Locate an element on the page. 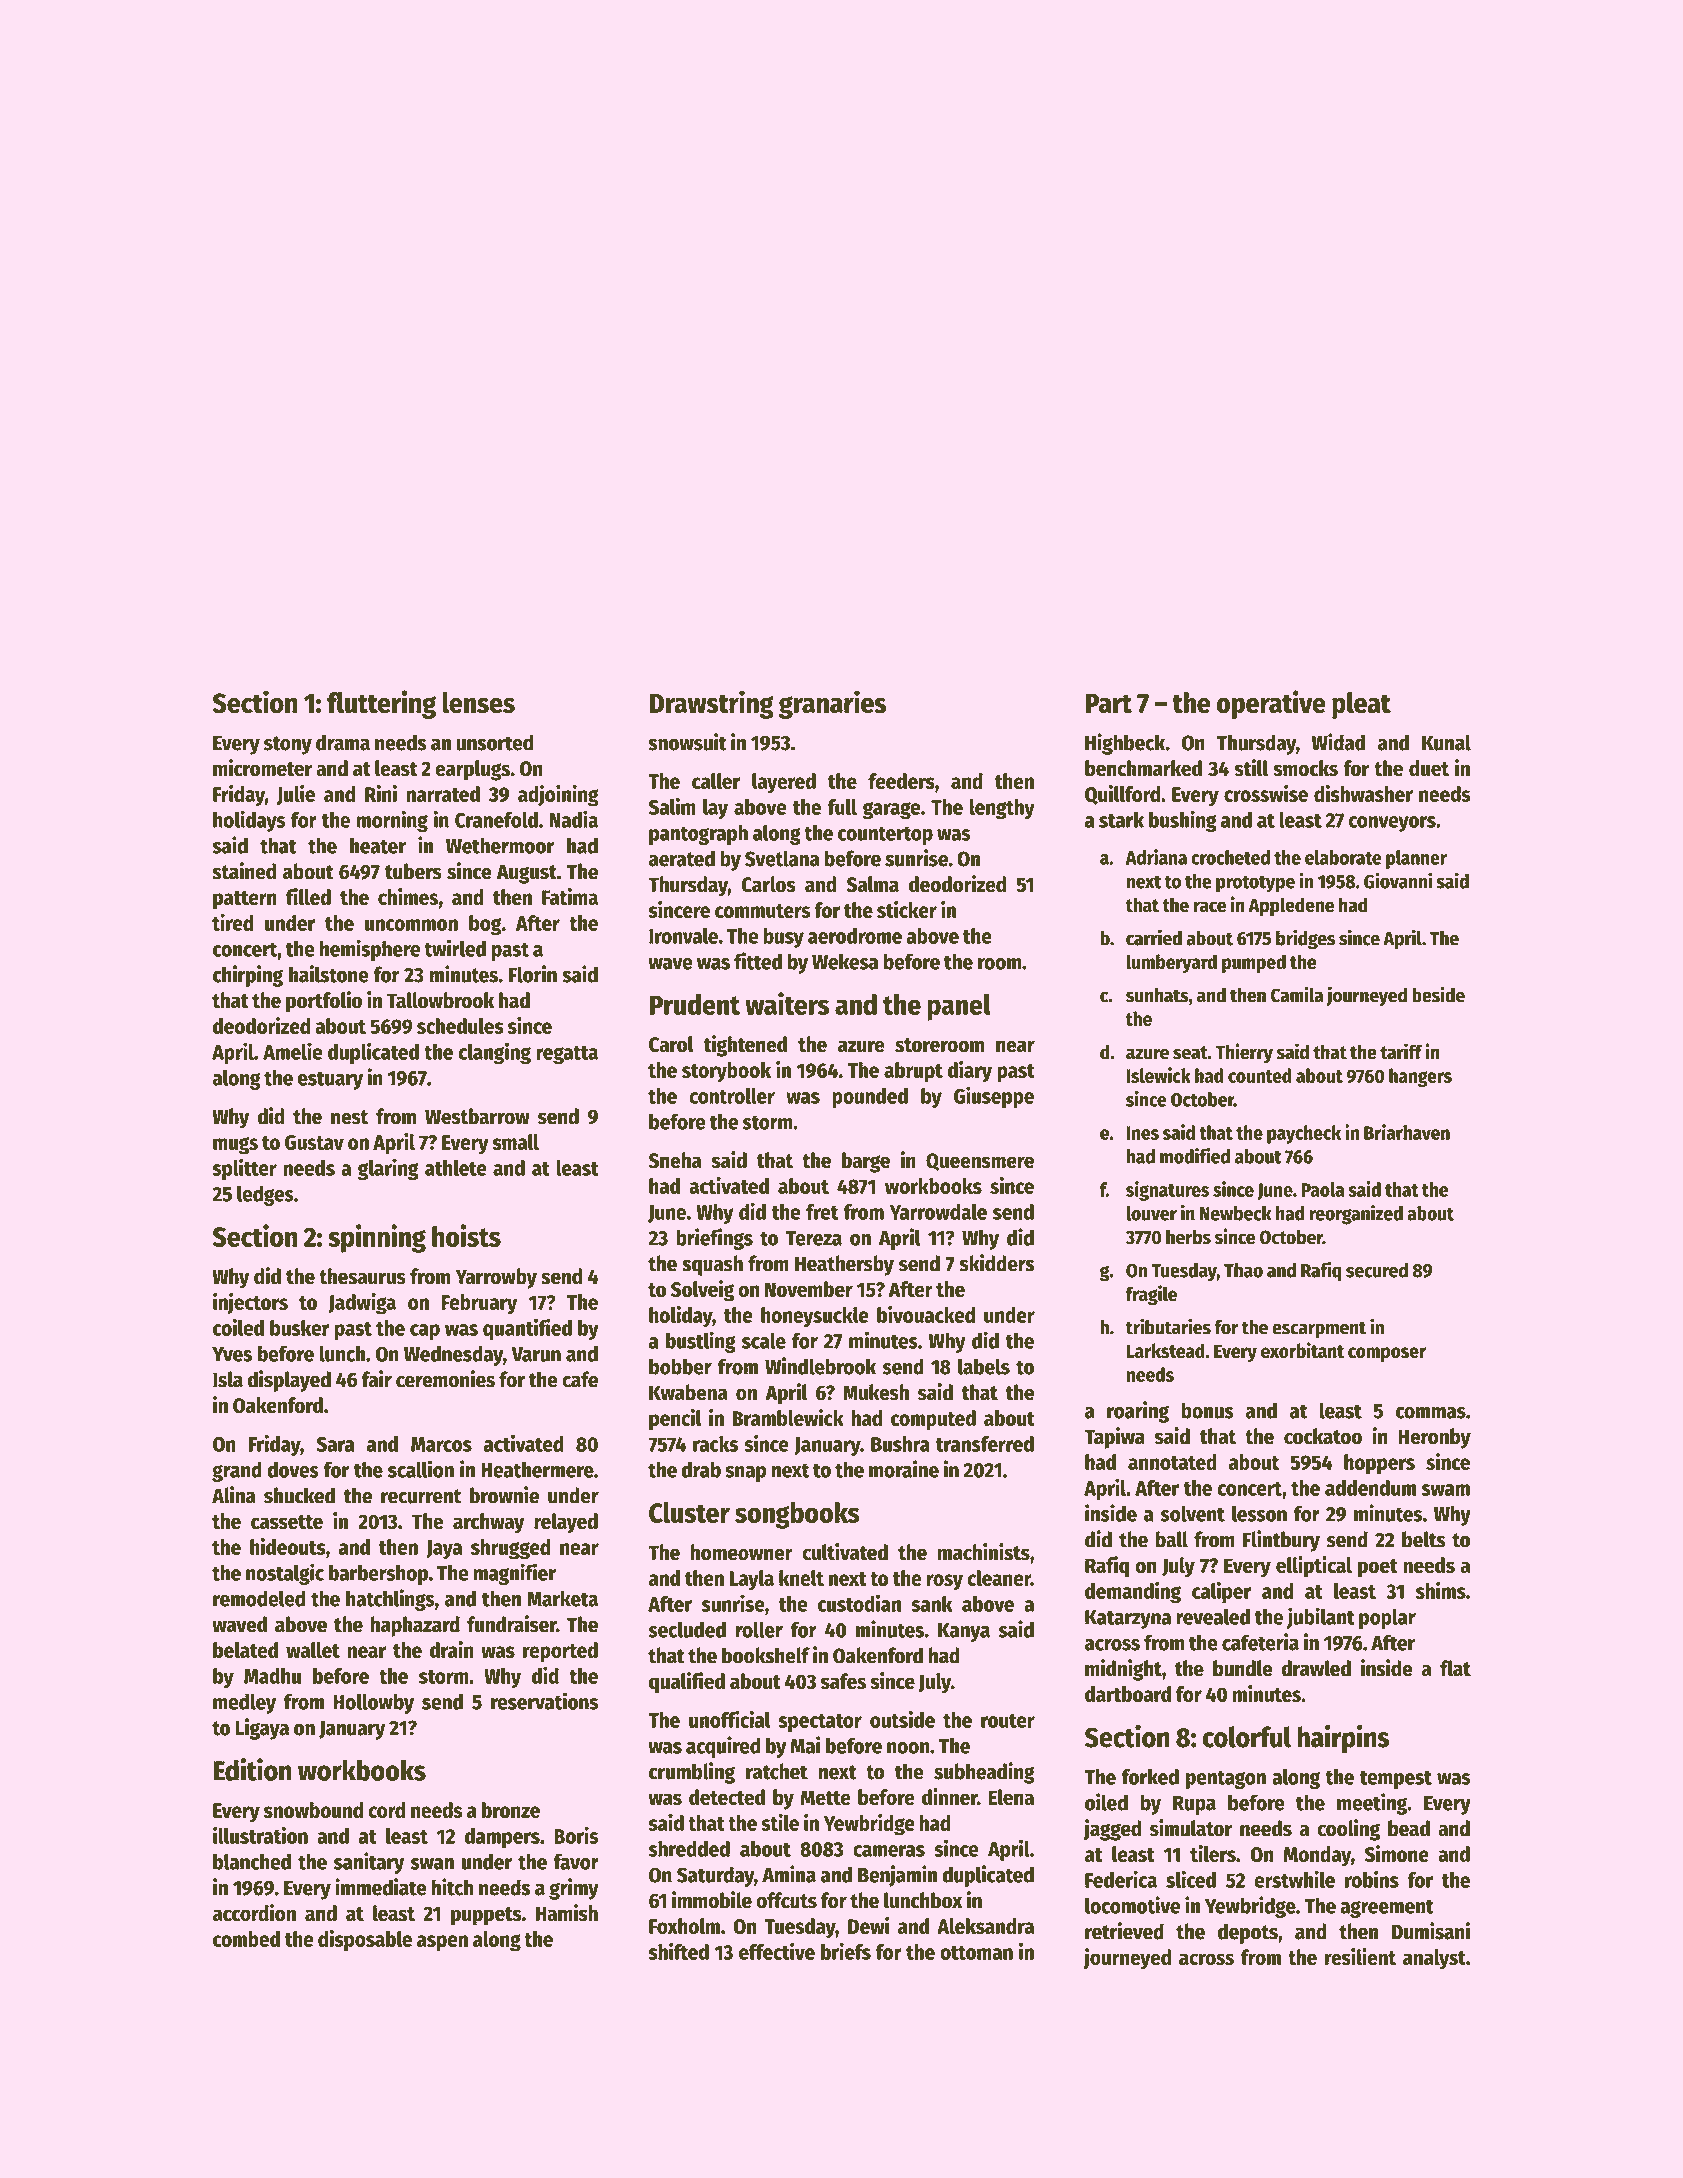  bronze is located at coordinates (511, 1810).
